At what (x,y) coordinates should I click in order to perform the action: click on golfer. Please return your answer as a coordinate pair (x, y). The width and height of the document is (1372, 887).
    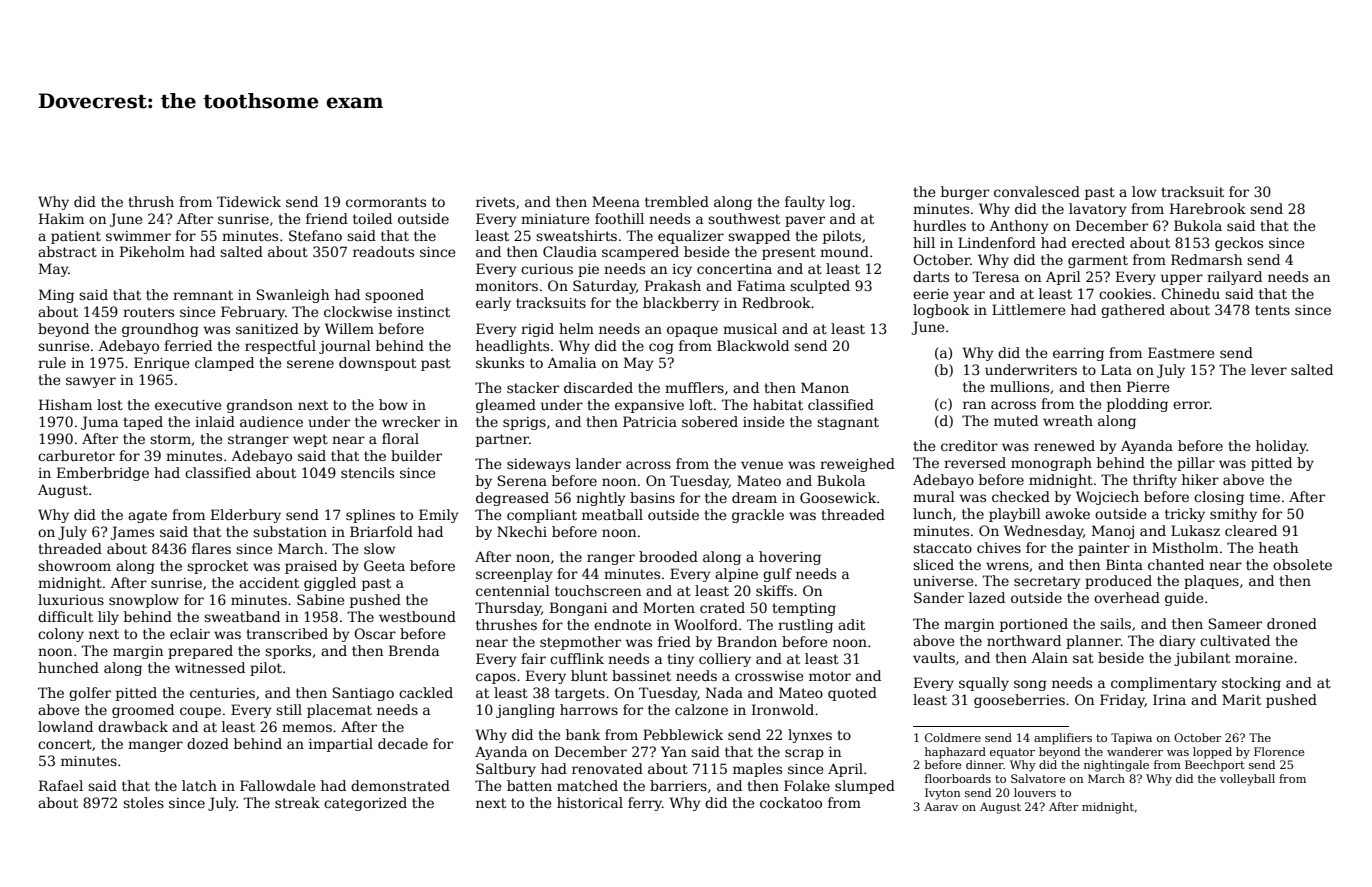
    Looking at the image, I should click on (90, 694).
